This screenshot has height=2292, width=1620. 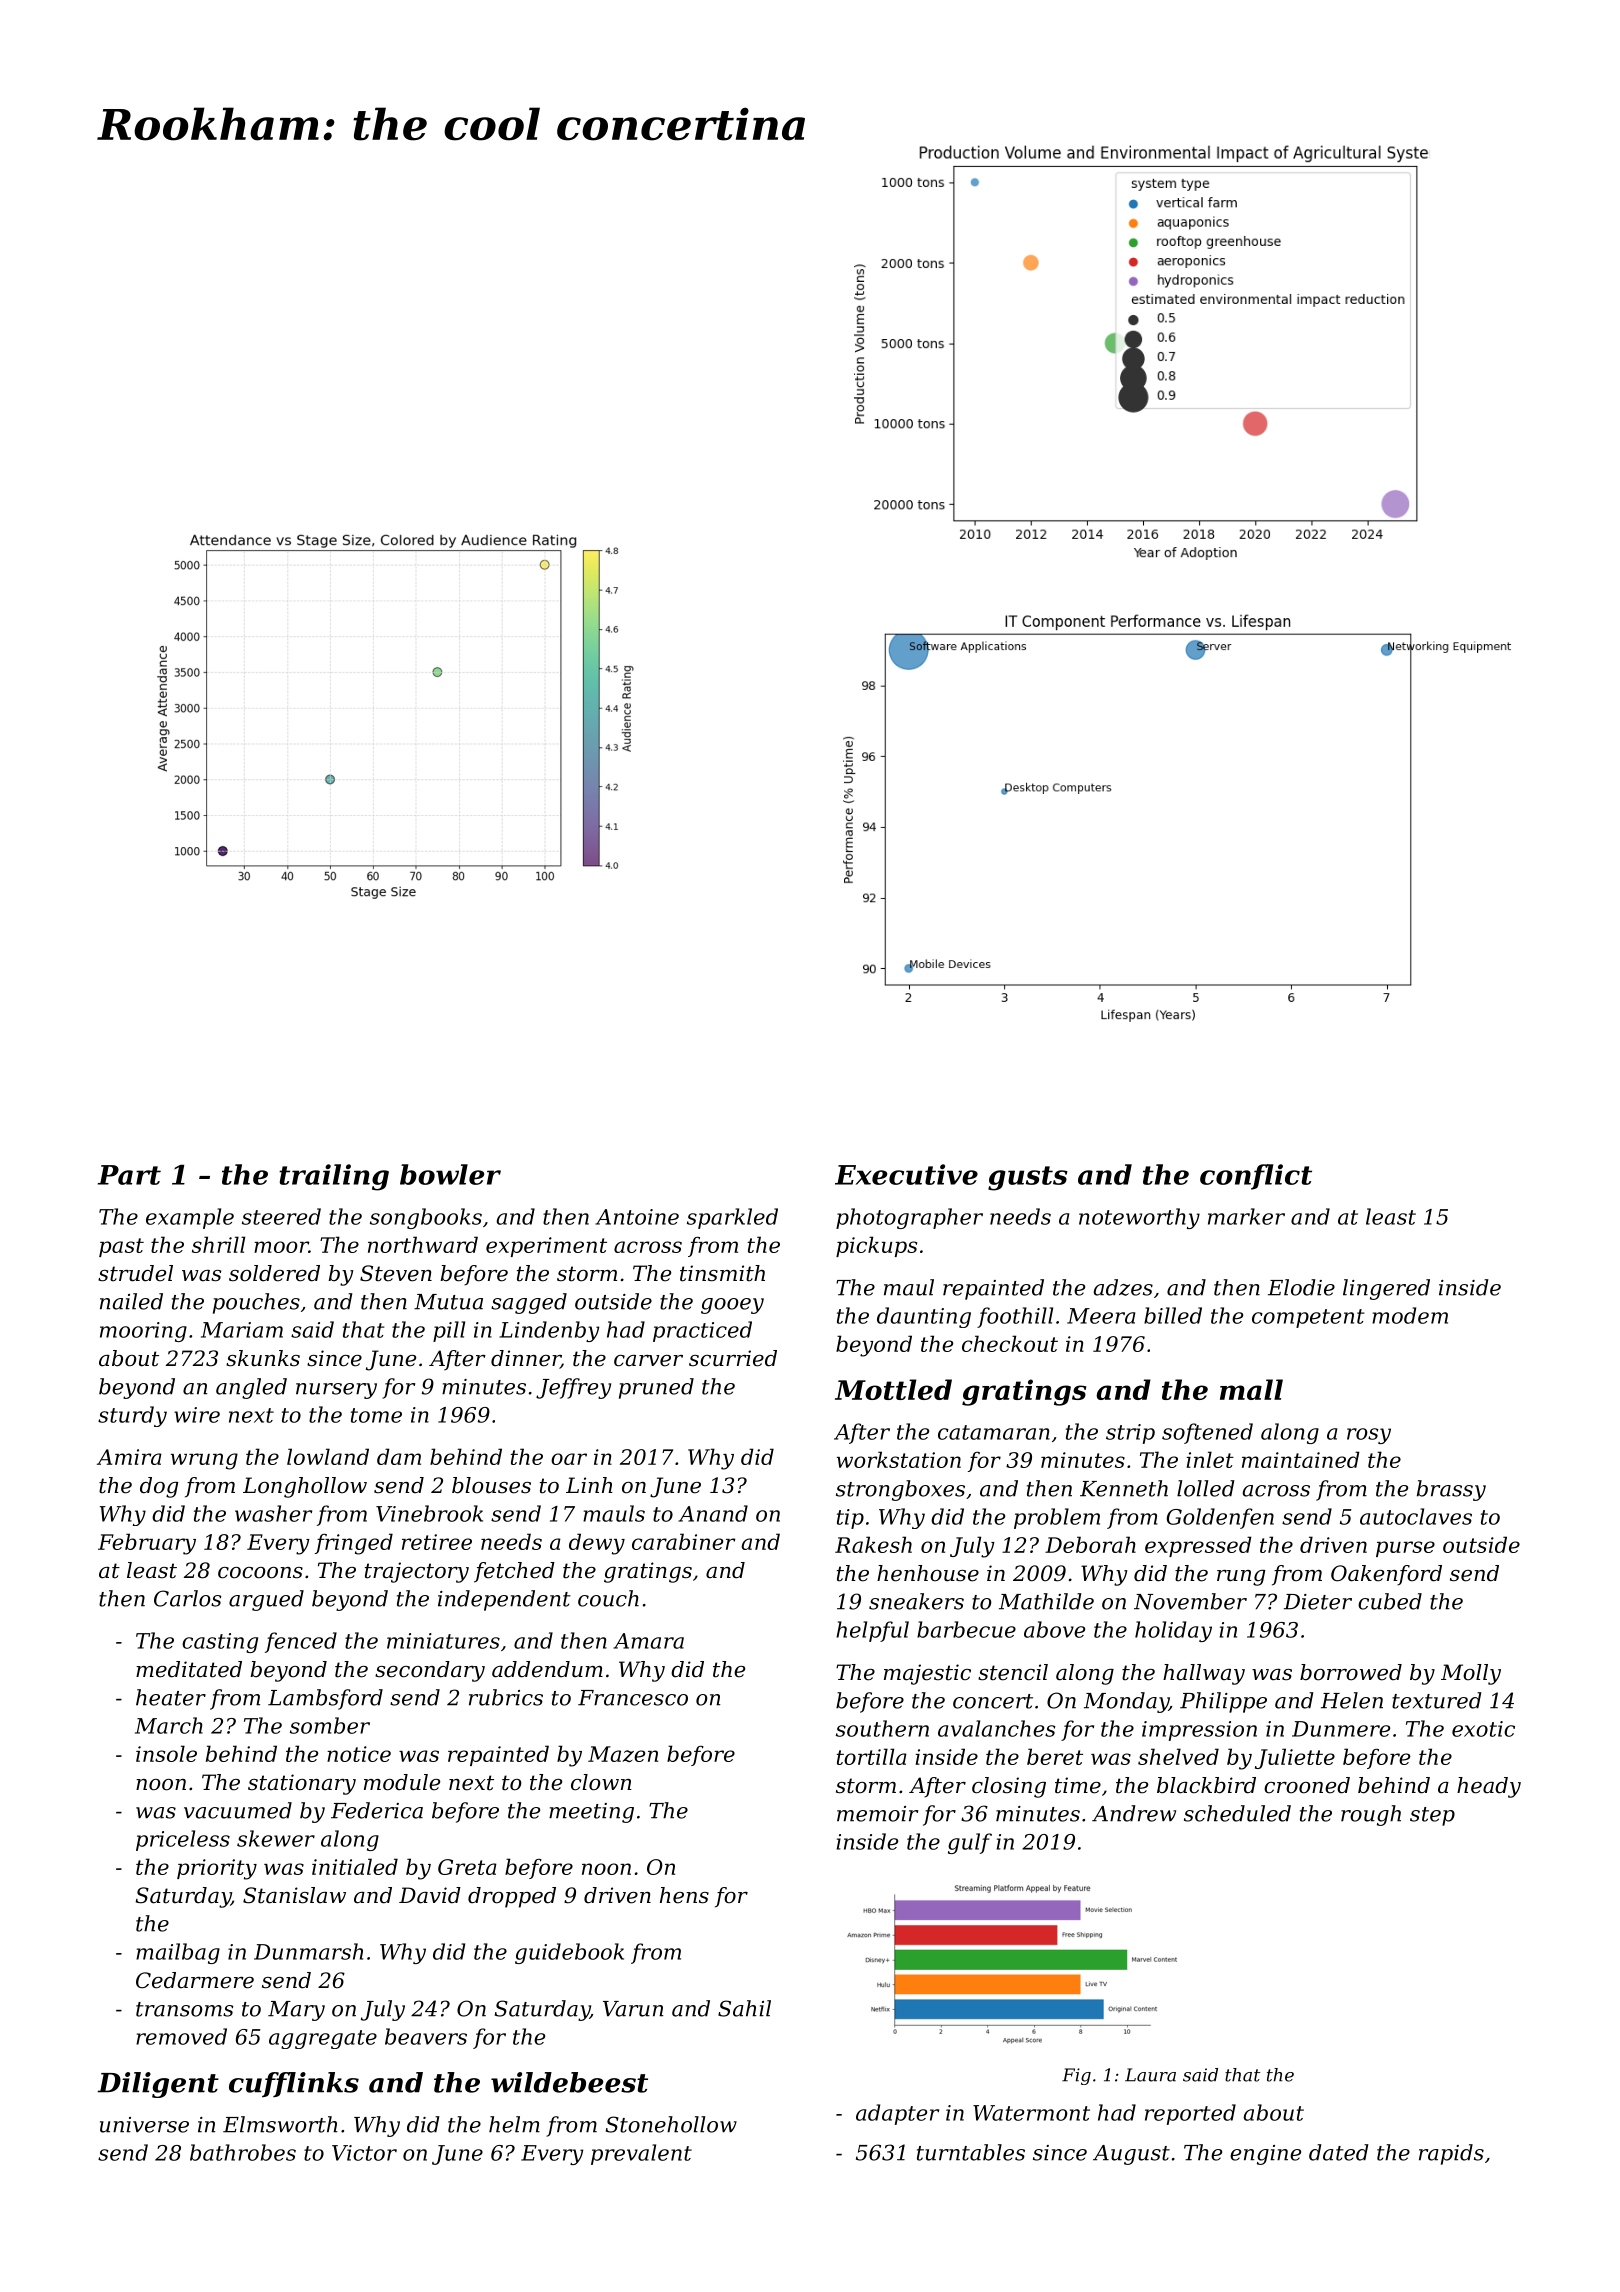 I want to click on conflict, so click(x=1256, y=1177).
